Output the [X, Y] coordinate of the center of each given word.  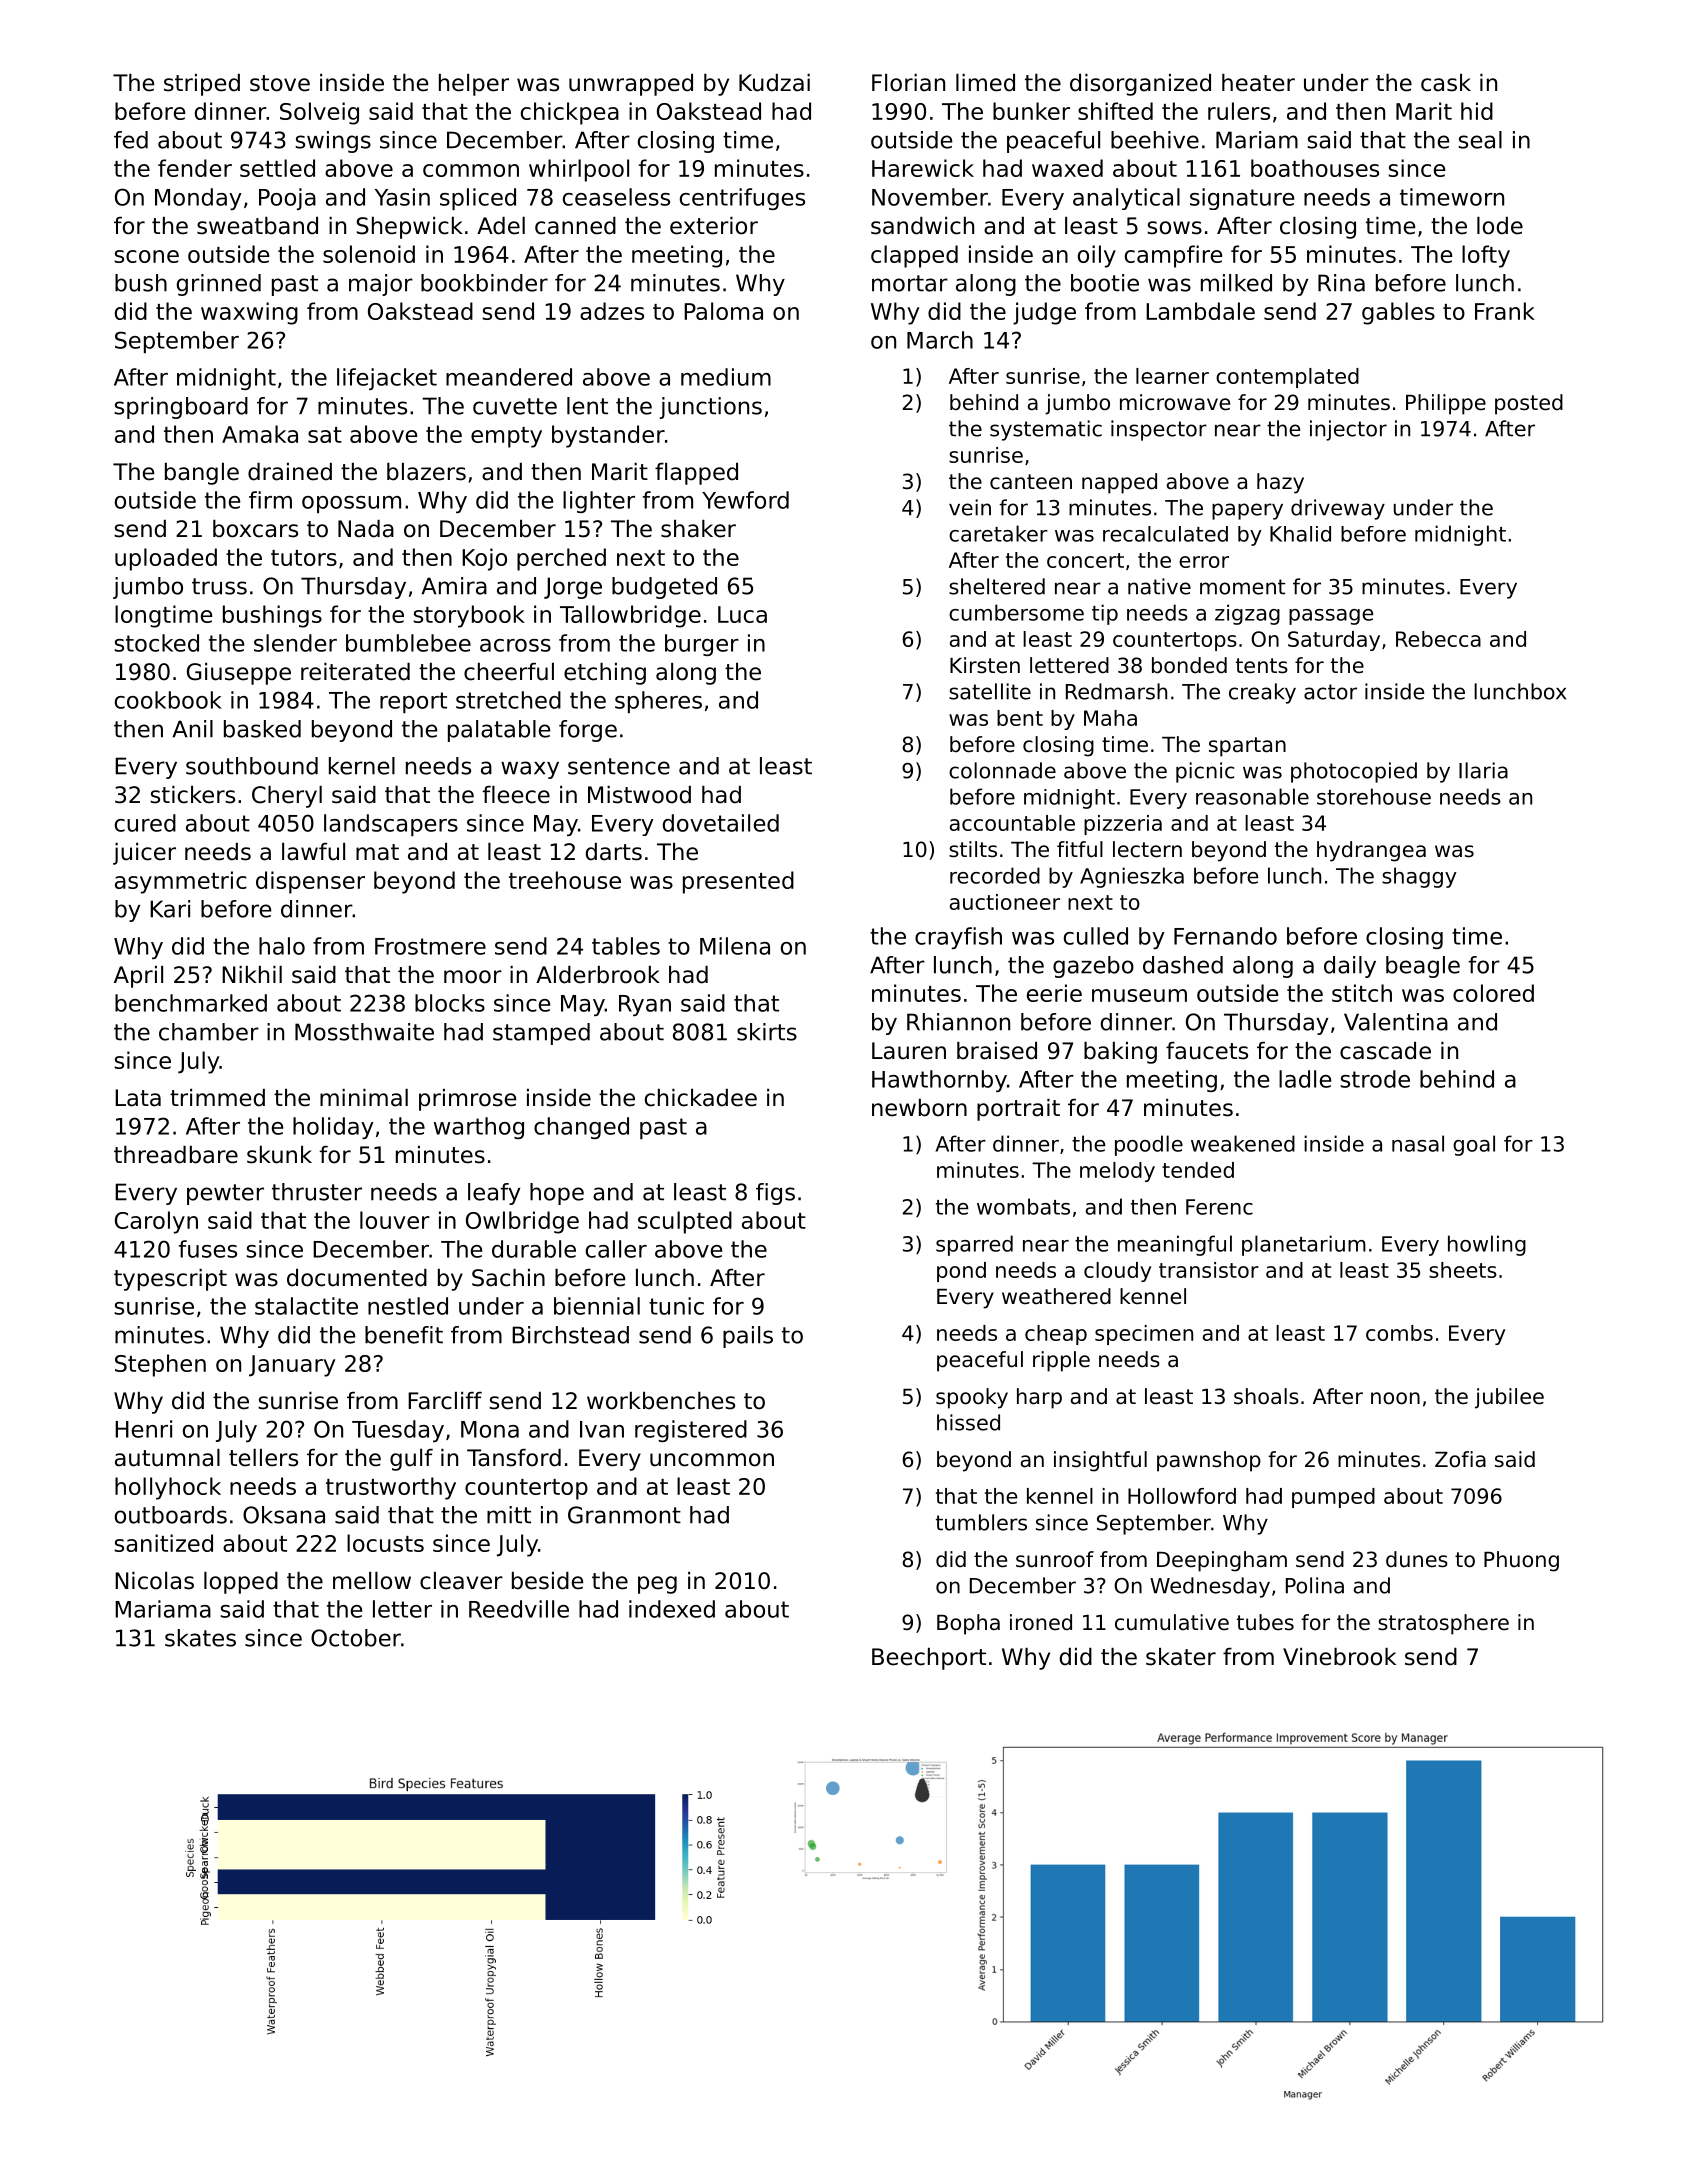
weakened [1243, 1143]
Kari [170, 909]
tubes [1265, 1622]
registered [691, 1431]
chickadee [701, 1098]
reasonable [1252, 796]
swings [333, 142]
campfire [1173, 256]
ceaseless [616, 197]
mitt [509, 1515]
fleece [516, 795]
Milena [735, 946]
